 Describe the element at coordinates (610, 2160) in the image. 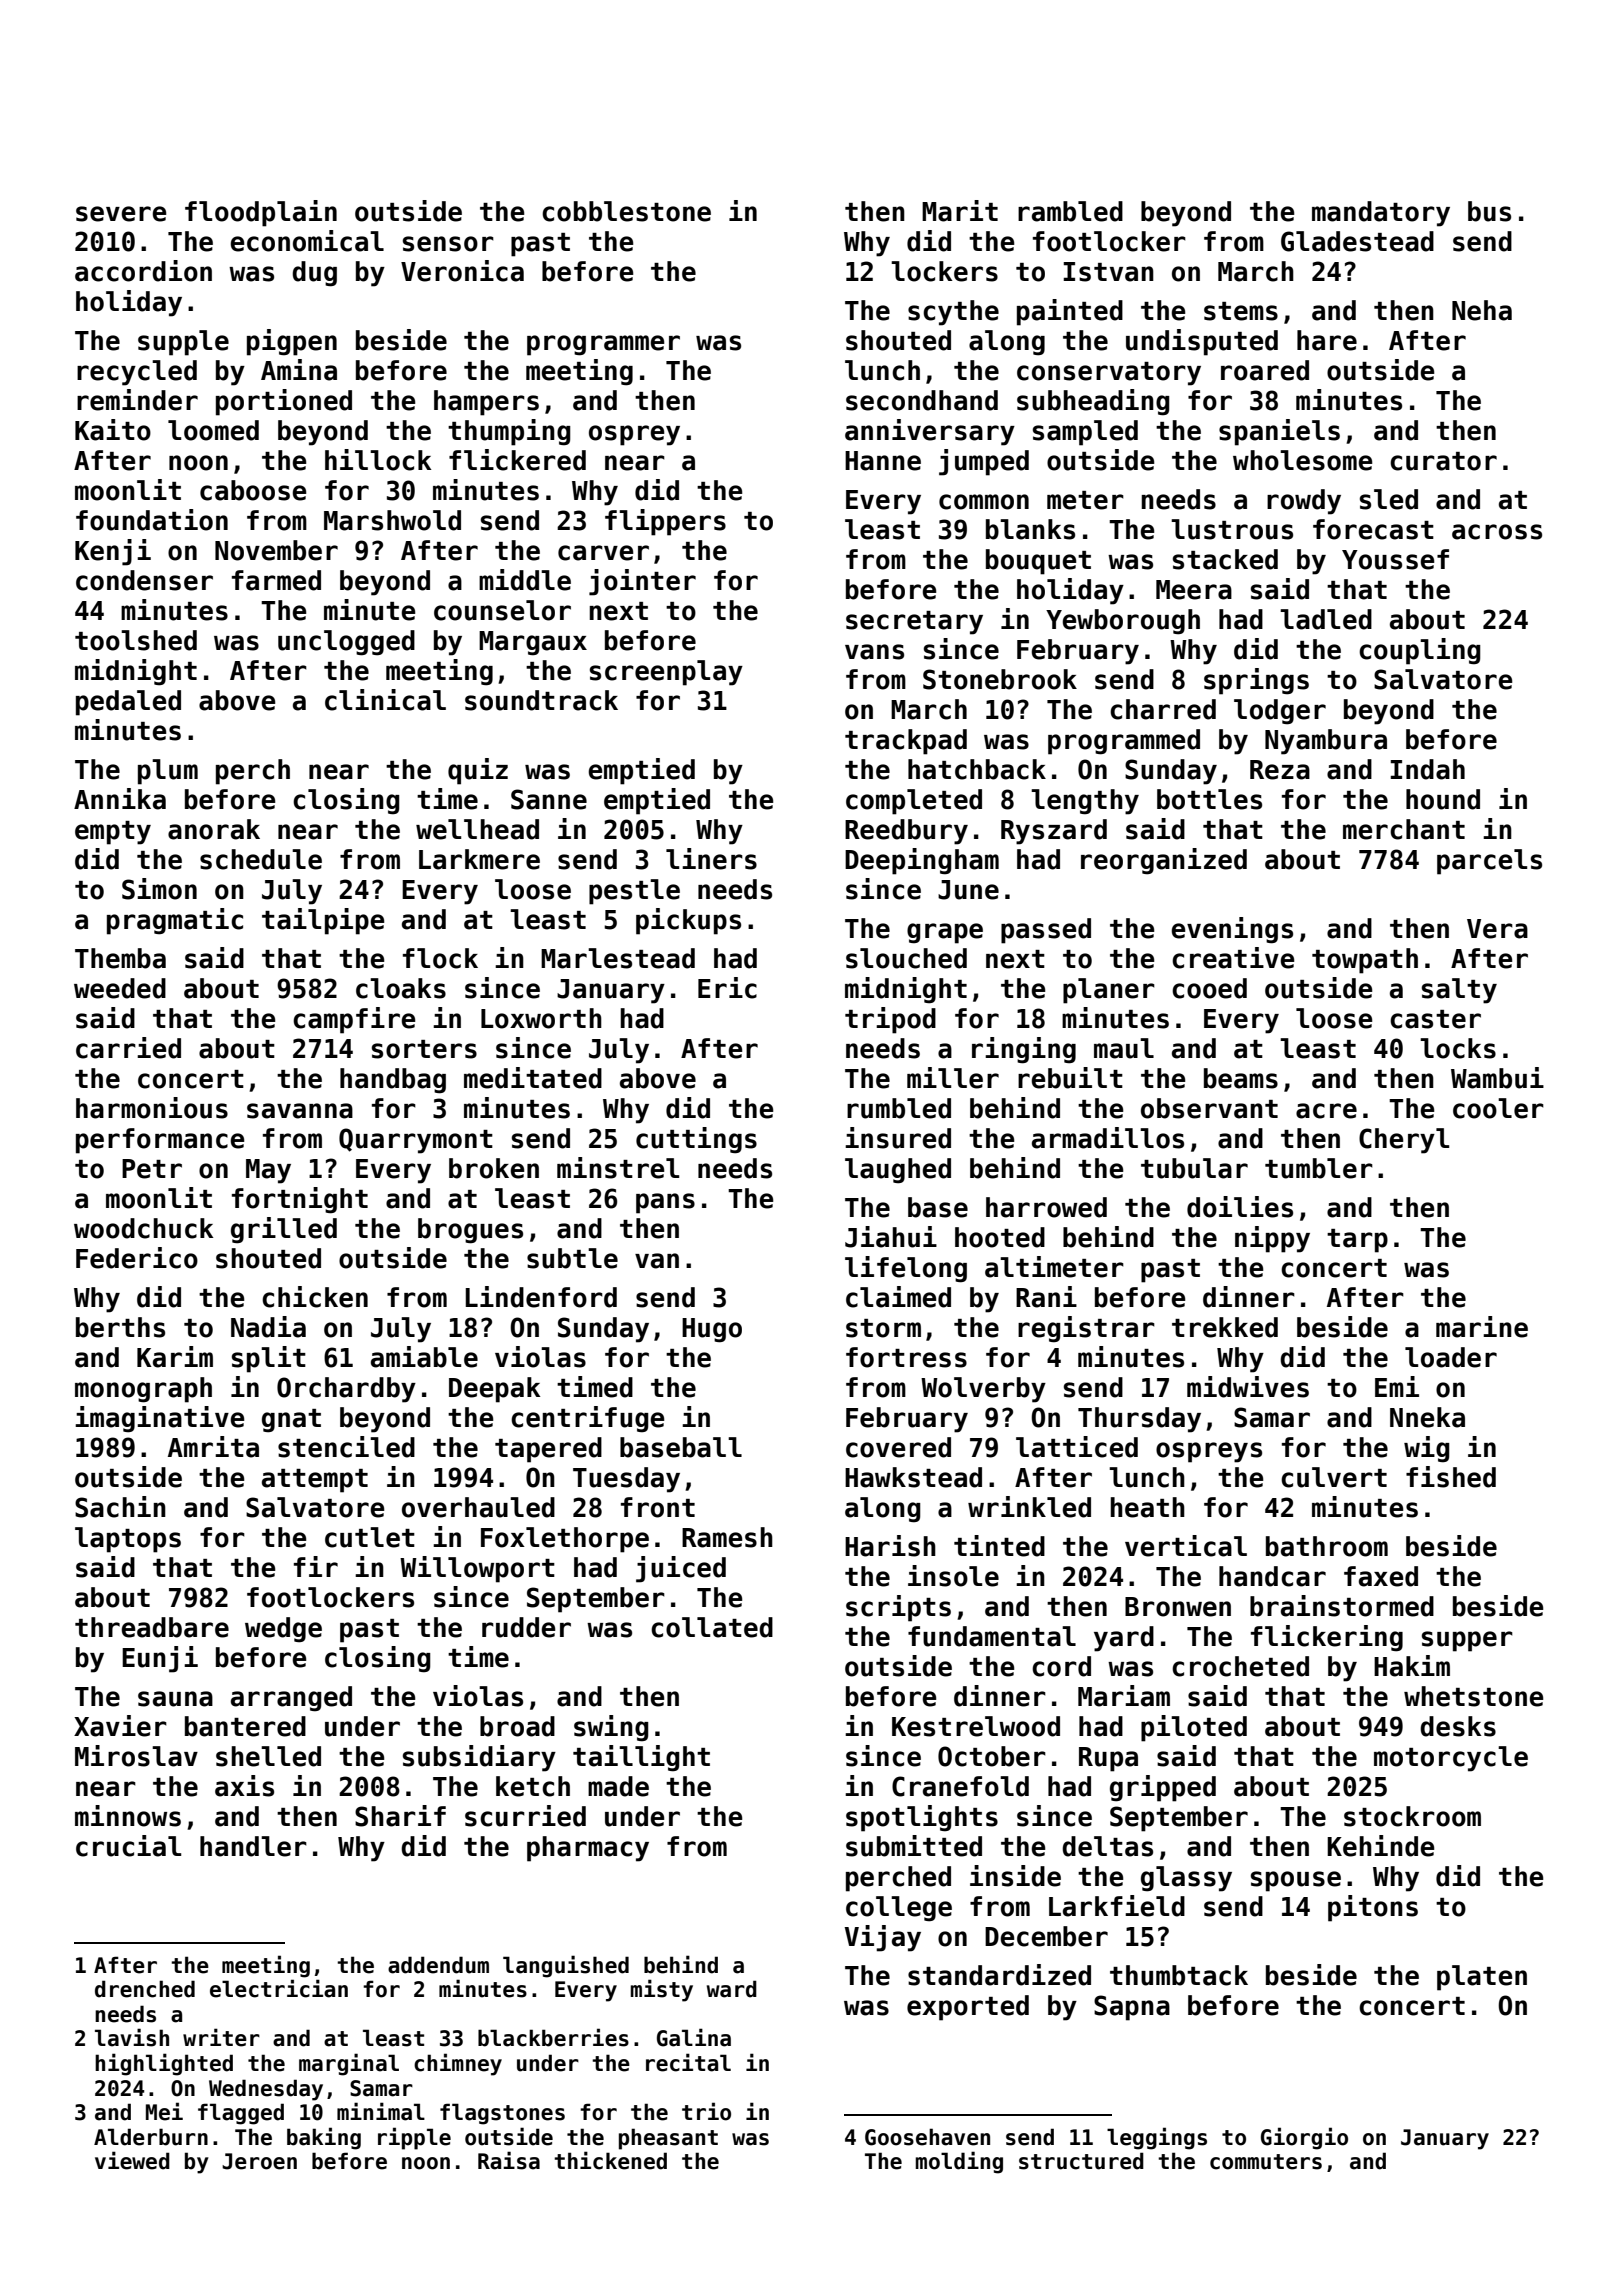

I see `thickened` at that location.
